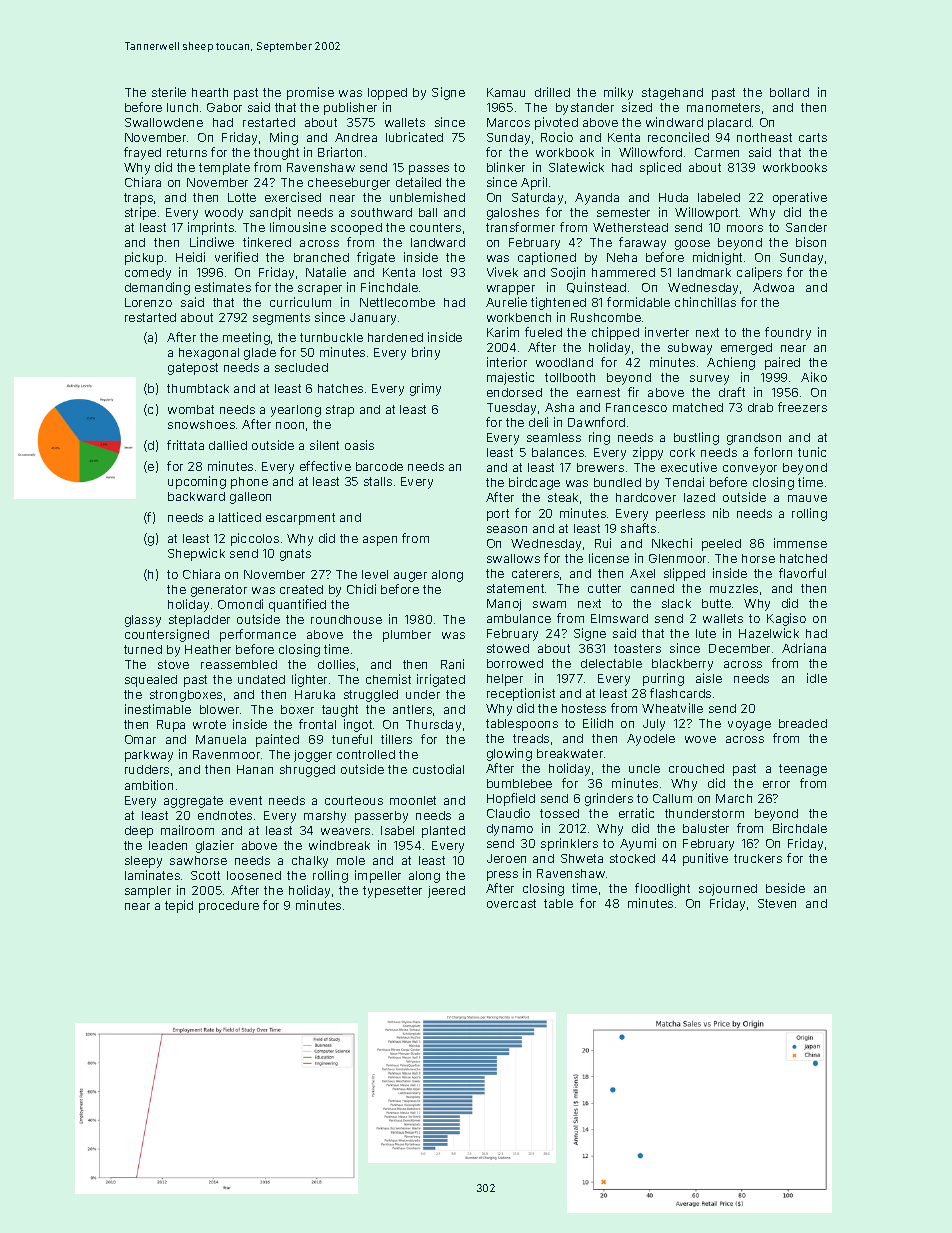 This image has width=952, height=1233. Describe the element at coordinates (310, 862) in the image. I see `chalky` at that location.
